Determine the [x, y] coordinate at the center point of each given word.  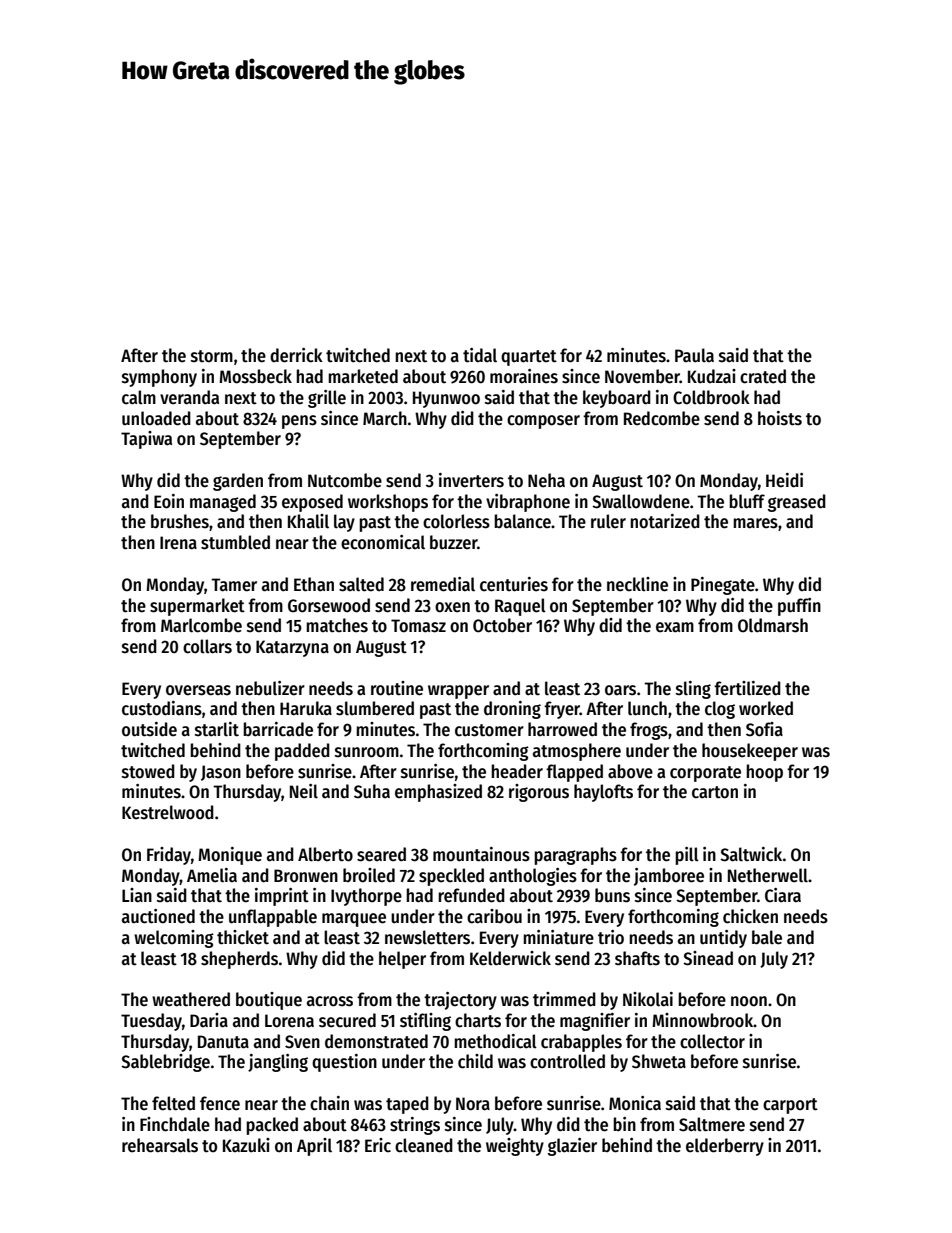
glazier [572, 1147]
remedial [443, 584]
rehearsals [160, 1145]
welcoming [174, 939]
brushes [180, 521]
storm [212, 356]
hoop [764, 773]
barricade [278, 729]
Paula [694, 355]
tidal [480, 355]
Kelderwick [510, 958]
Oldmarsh [773, 625]
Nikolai [648, 999]
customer [489, 730]
